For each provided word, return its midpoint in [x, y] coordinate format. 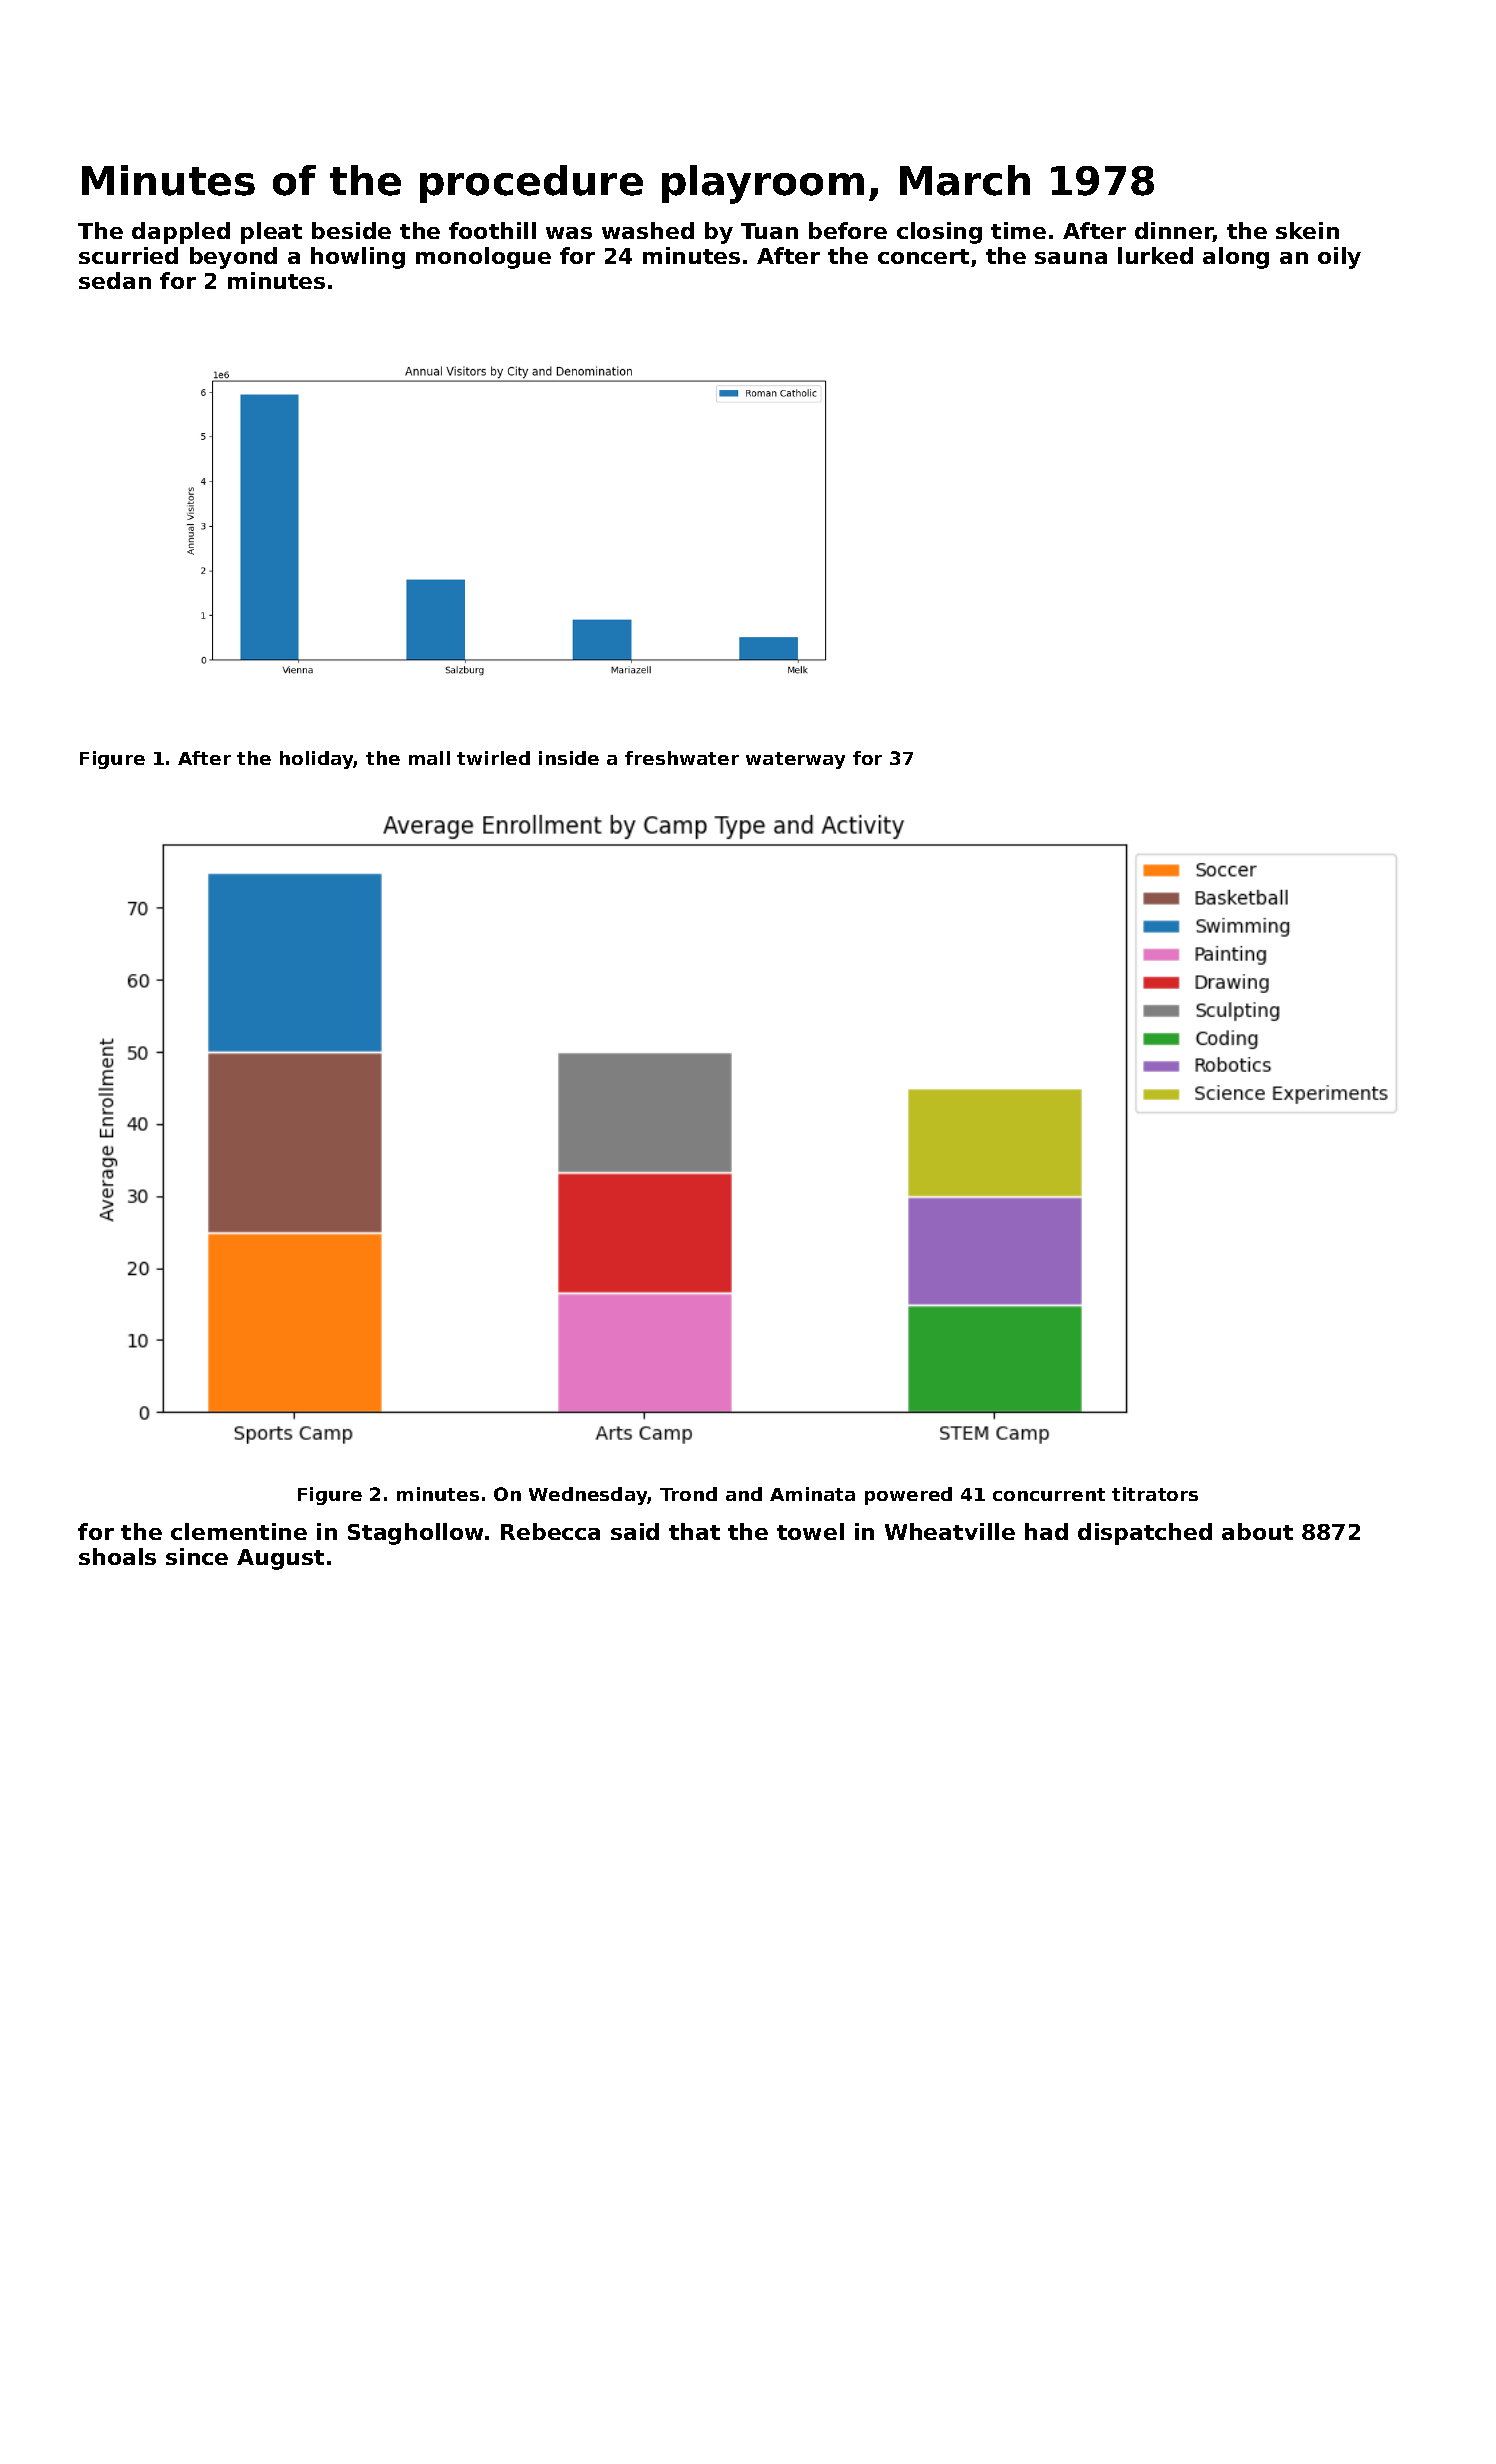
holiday [317, 760]
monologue [483, 258]
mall [429, 758]
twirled [493, 758]
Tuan [769, 231]
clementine [239, 1531]
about [1257, 1531]
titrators [1155, 1494]
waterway [795, 760]
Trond [688, 1494]
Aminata [812, 1494]
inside [569, 758]
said [635, 1531]
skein [1307, 230]
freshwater [682, 758]
